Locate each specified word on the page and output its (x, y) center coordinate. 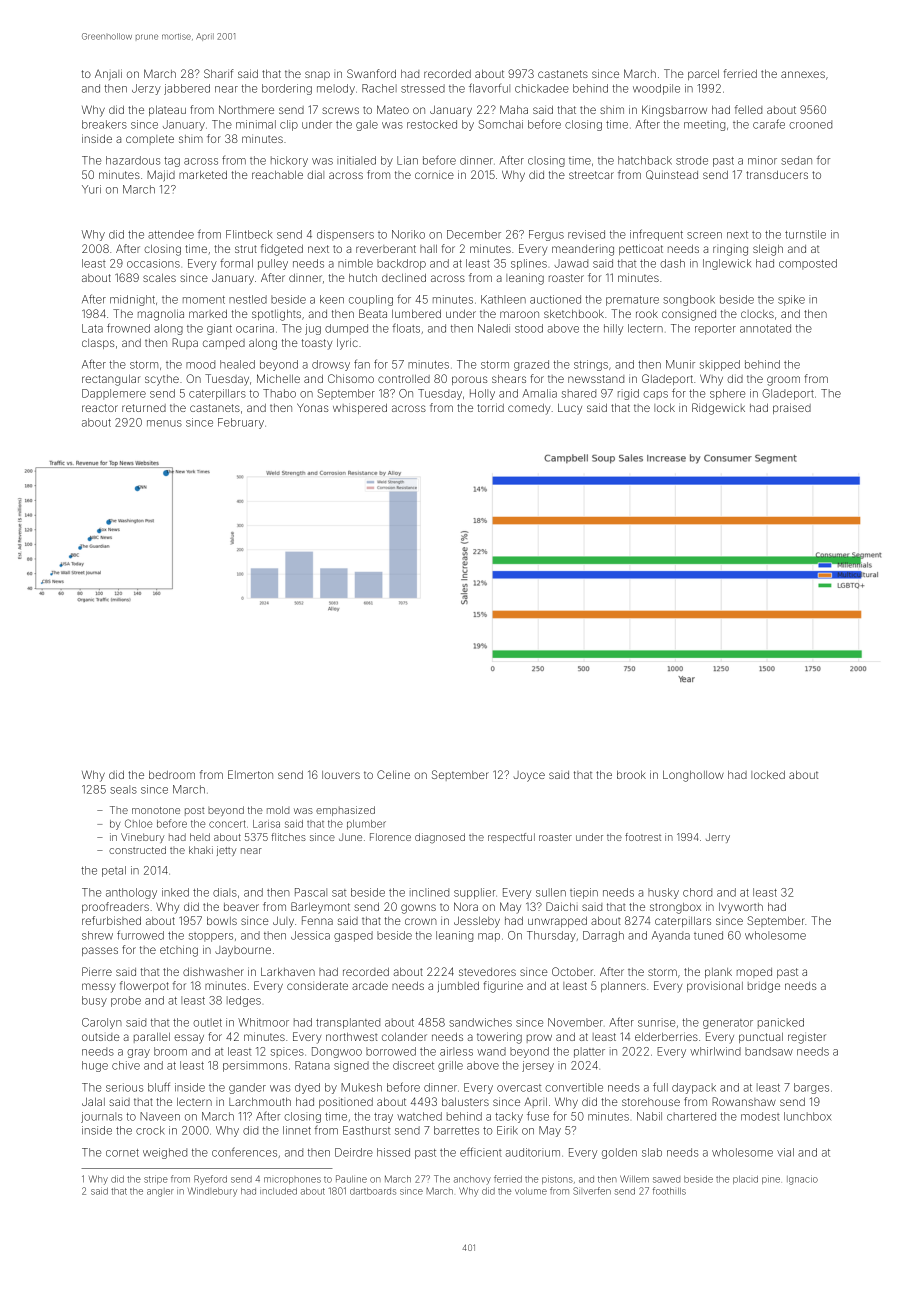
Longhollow (693, 776)
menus (164, 423)
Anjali (108, 74)
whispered (360, 408)
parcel (703, 75)
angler (160, 1192)
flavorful (489, 88)
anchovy (472, 1180)
